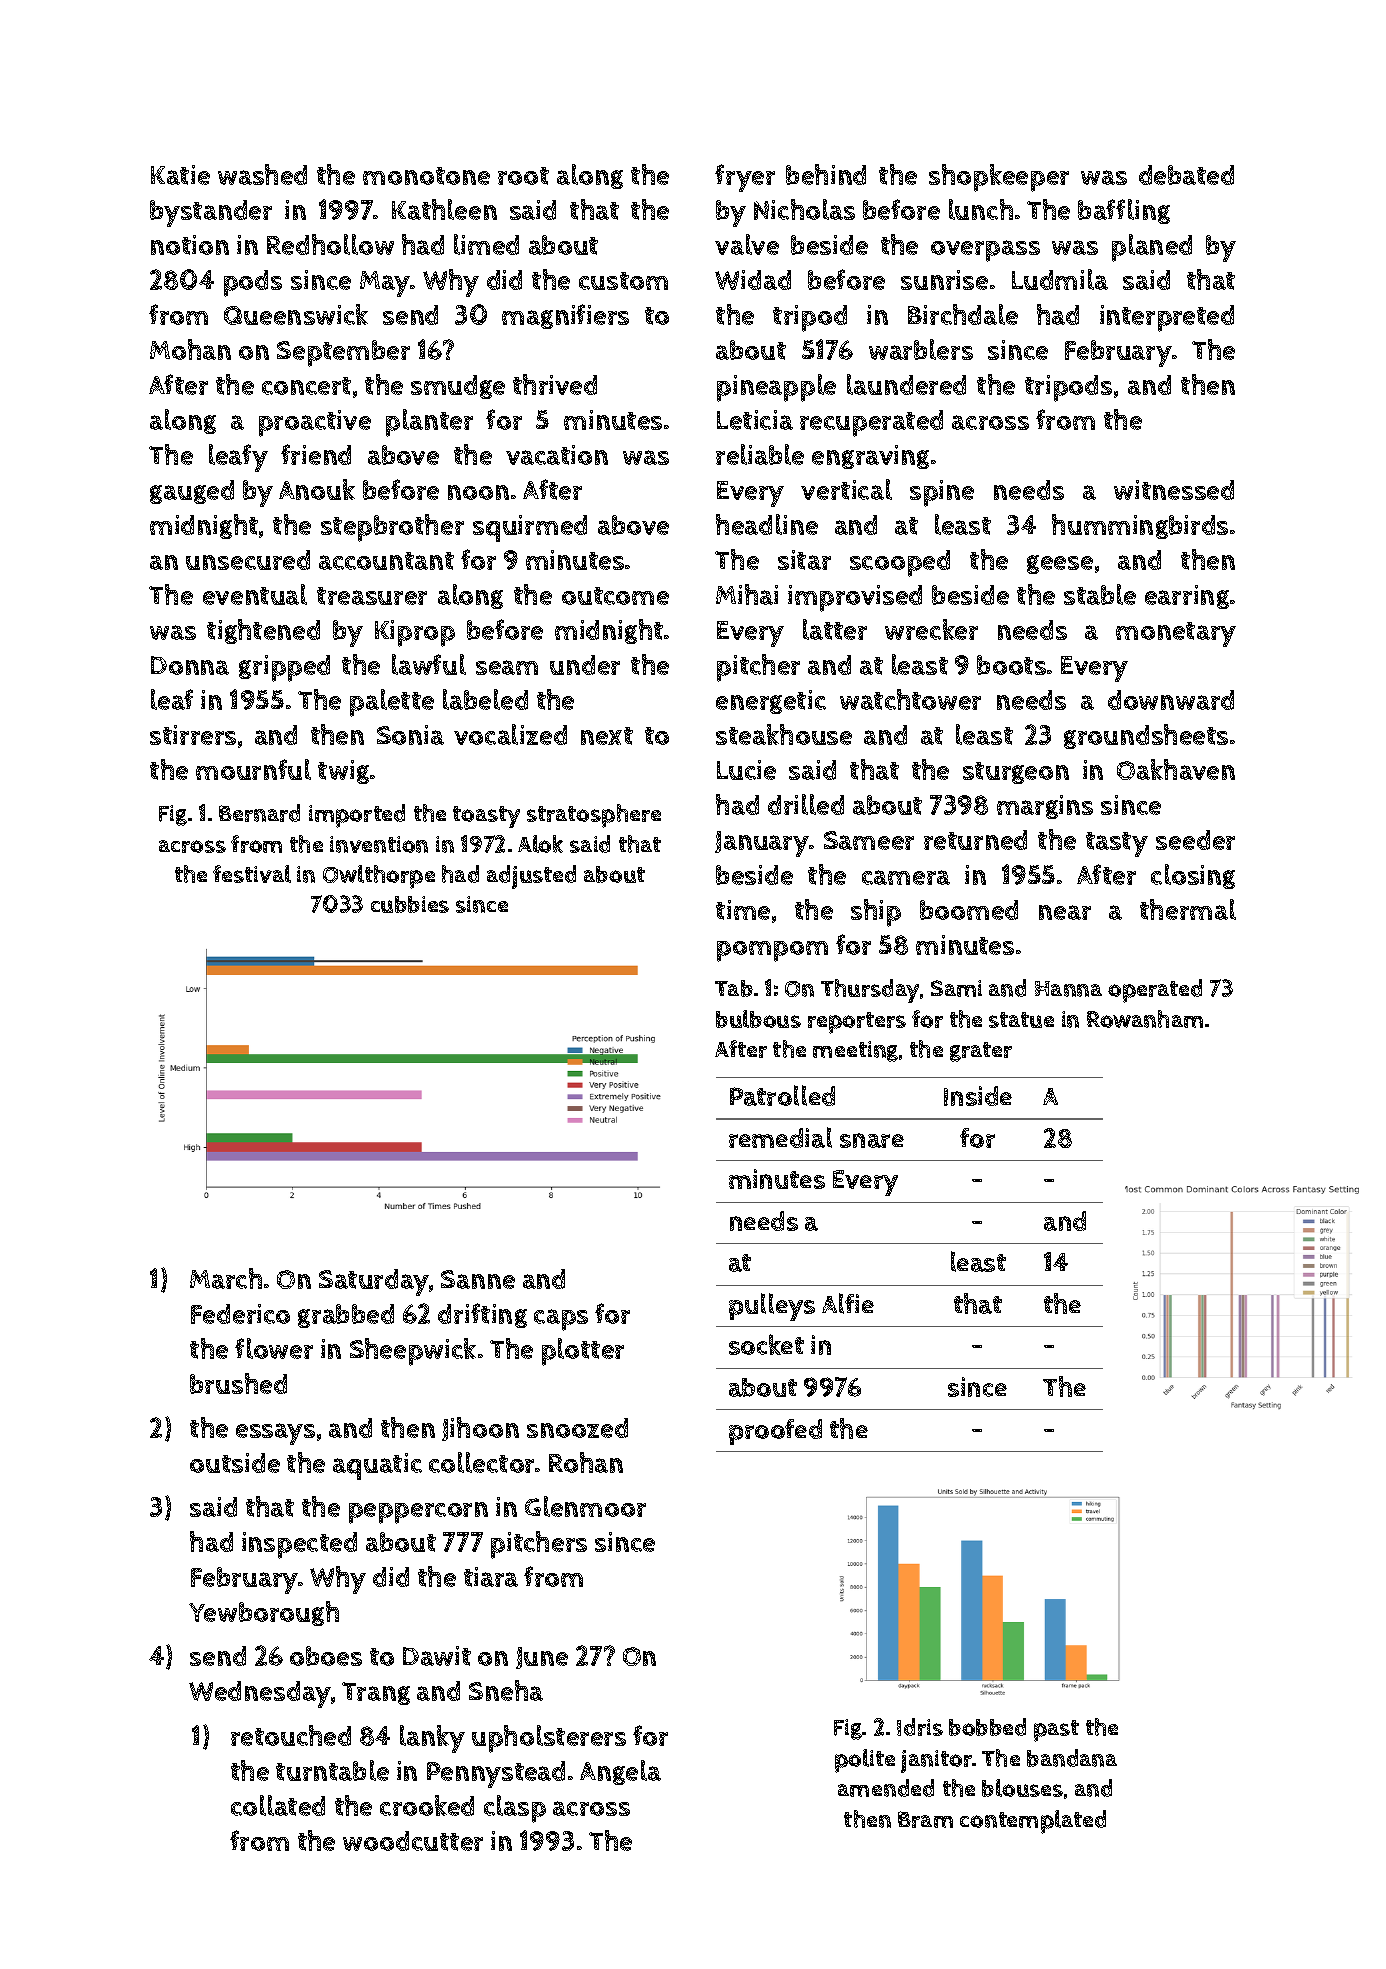  Describe the element at coordinates (615, 596) in the image. I see `outcome` at that location.
